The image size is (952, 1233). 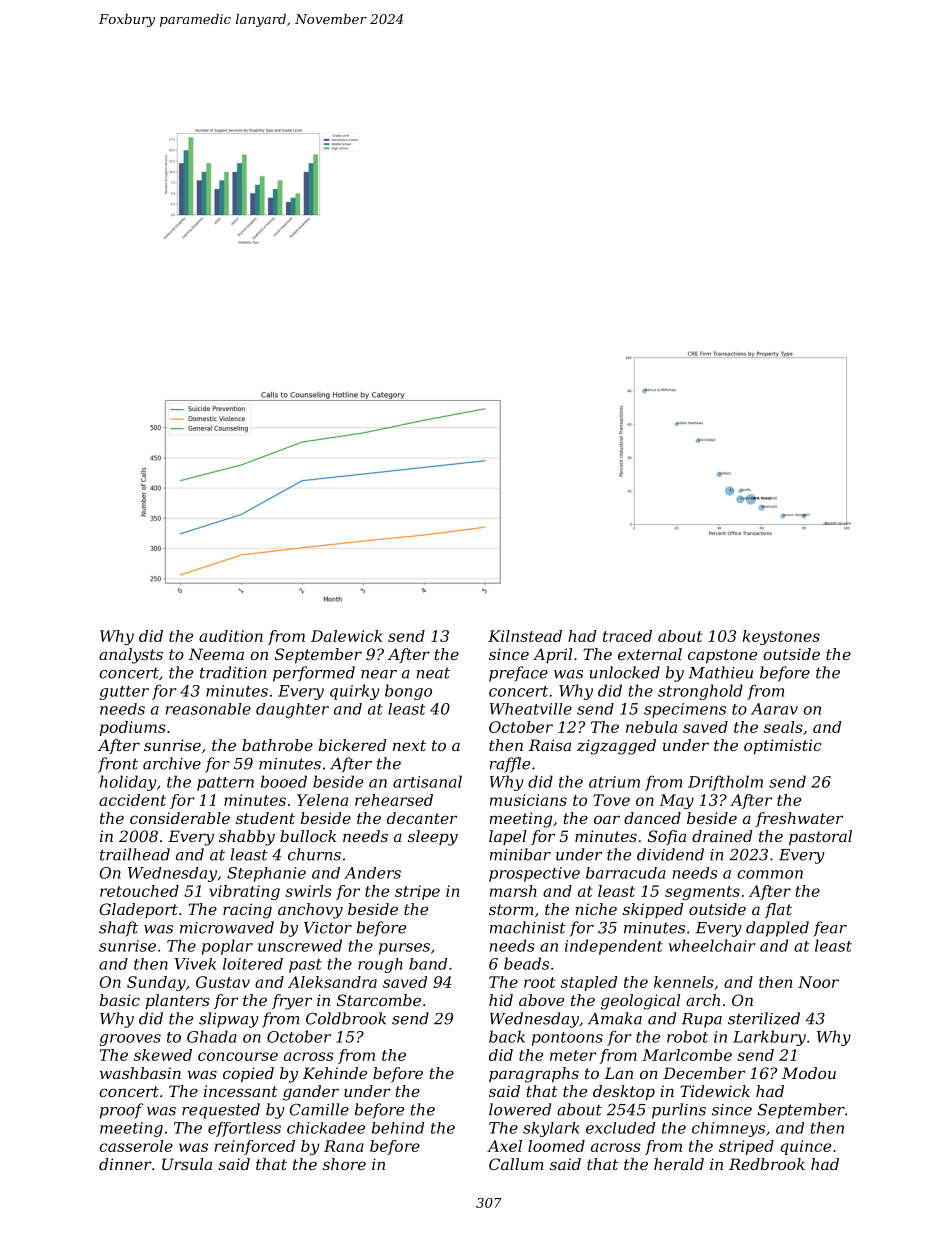 What do you see at coordinates (227, 947) in the screenshot?
I see `poplar` at bounding box center [227, 947].
